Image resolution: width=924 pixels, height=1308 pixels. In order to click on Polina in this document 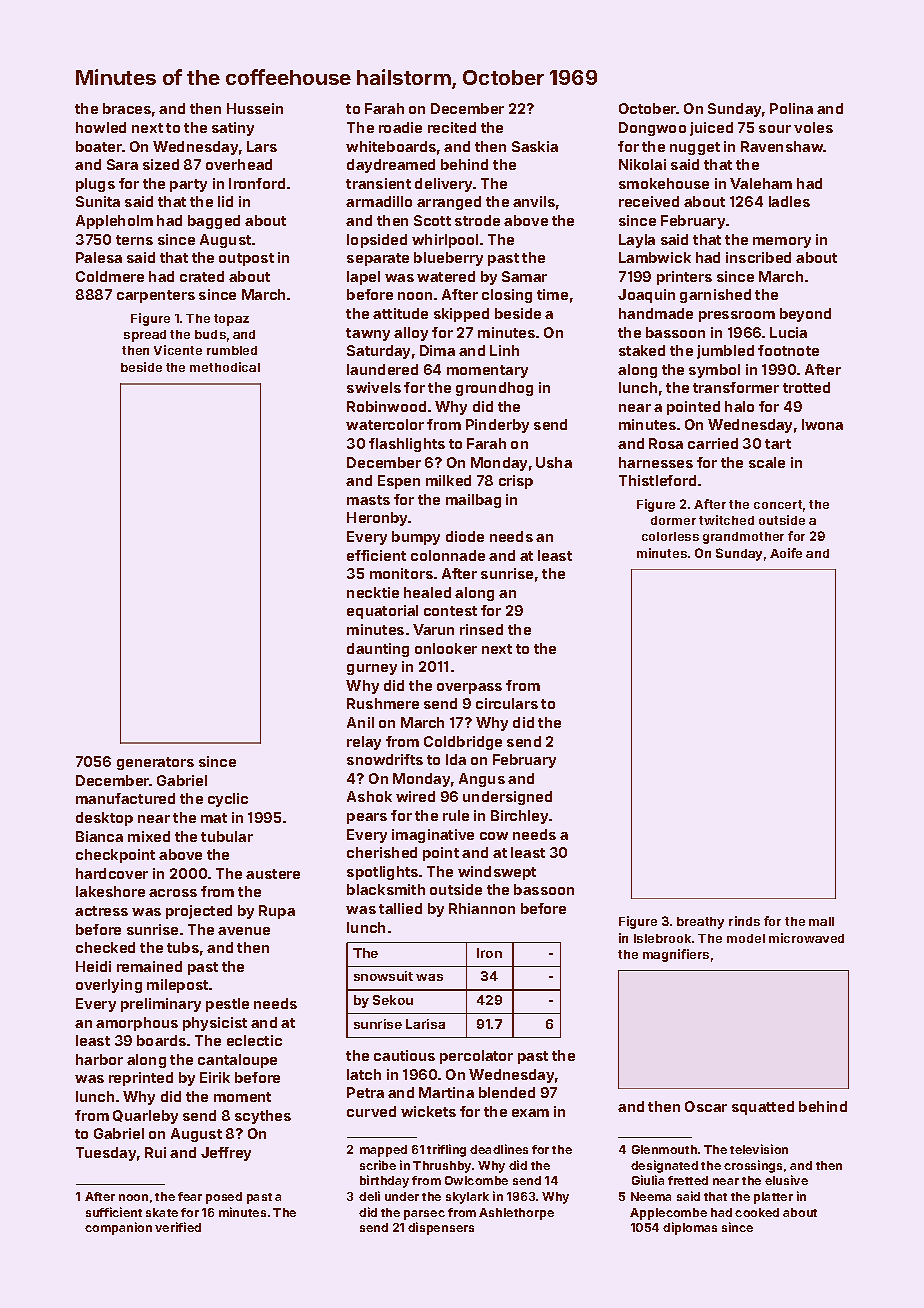, I will do `click(791, 108)`.
